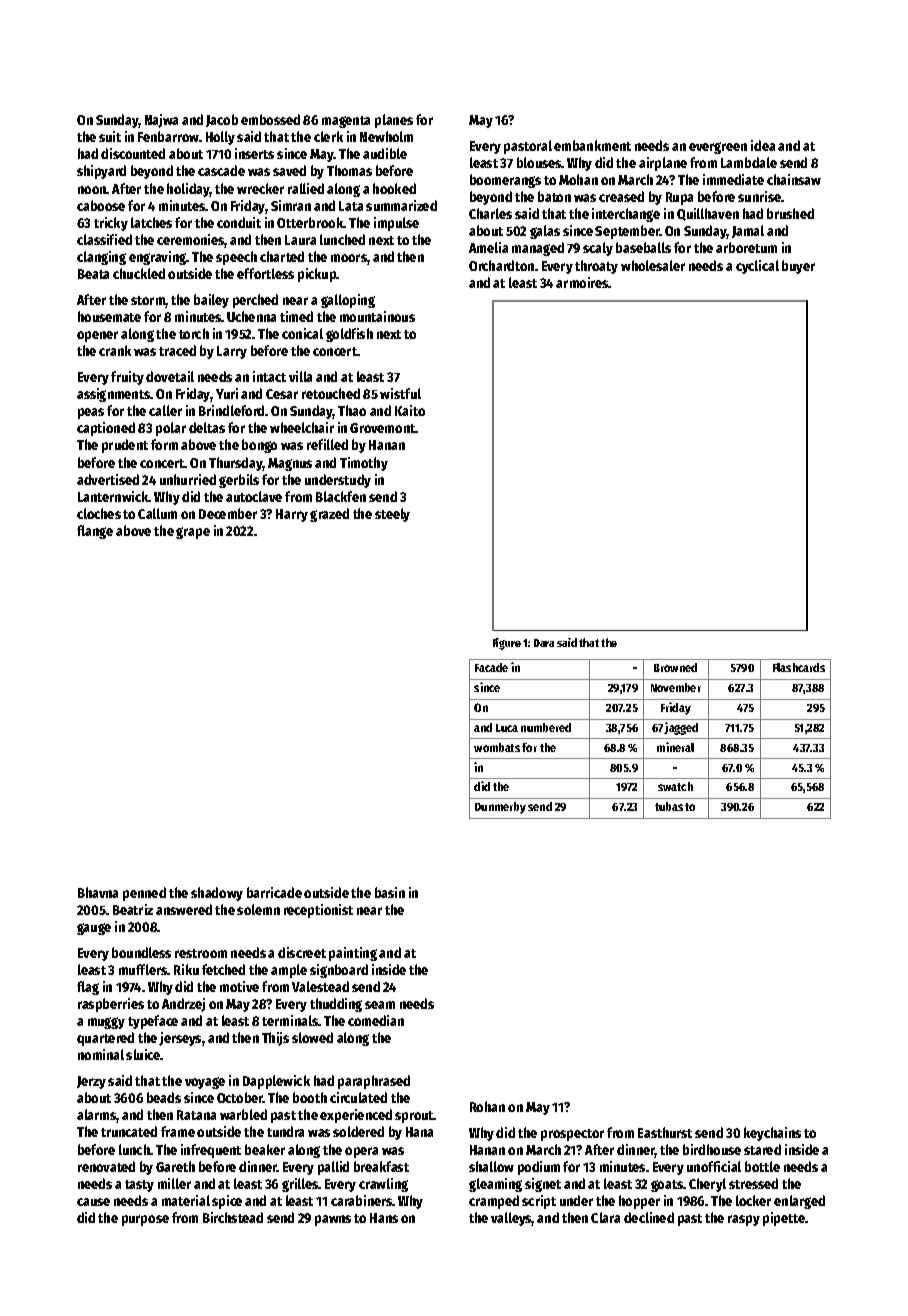 The width and height of the image is (908, 1316). Describe the element at coordinates (582, 282) in the image. I see `armoires` at that location.
